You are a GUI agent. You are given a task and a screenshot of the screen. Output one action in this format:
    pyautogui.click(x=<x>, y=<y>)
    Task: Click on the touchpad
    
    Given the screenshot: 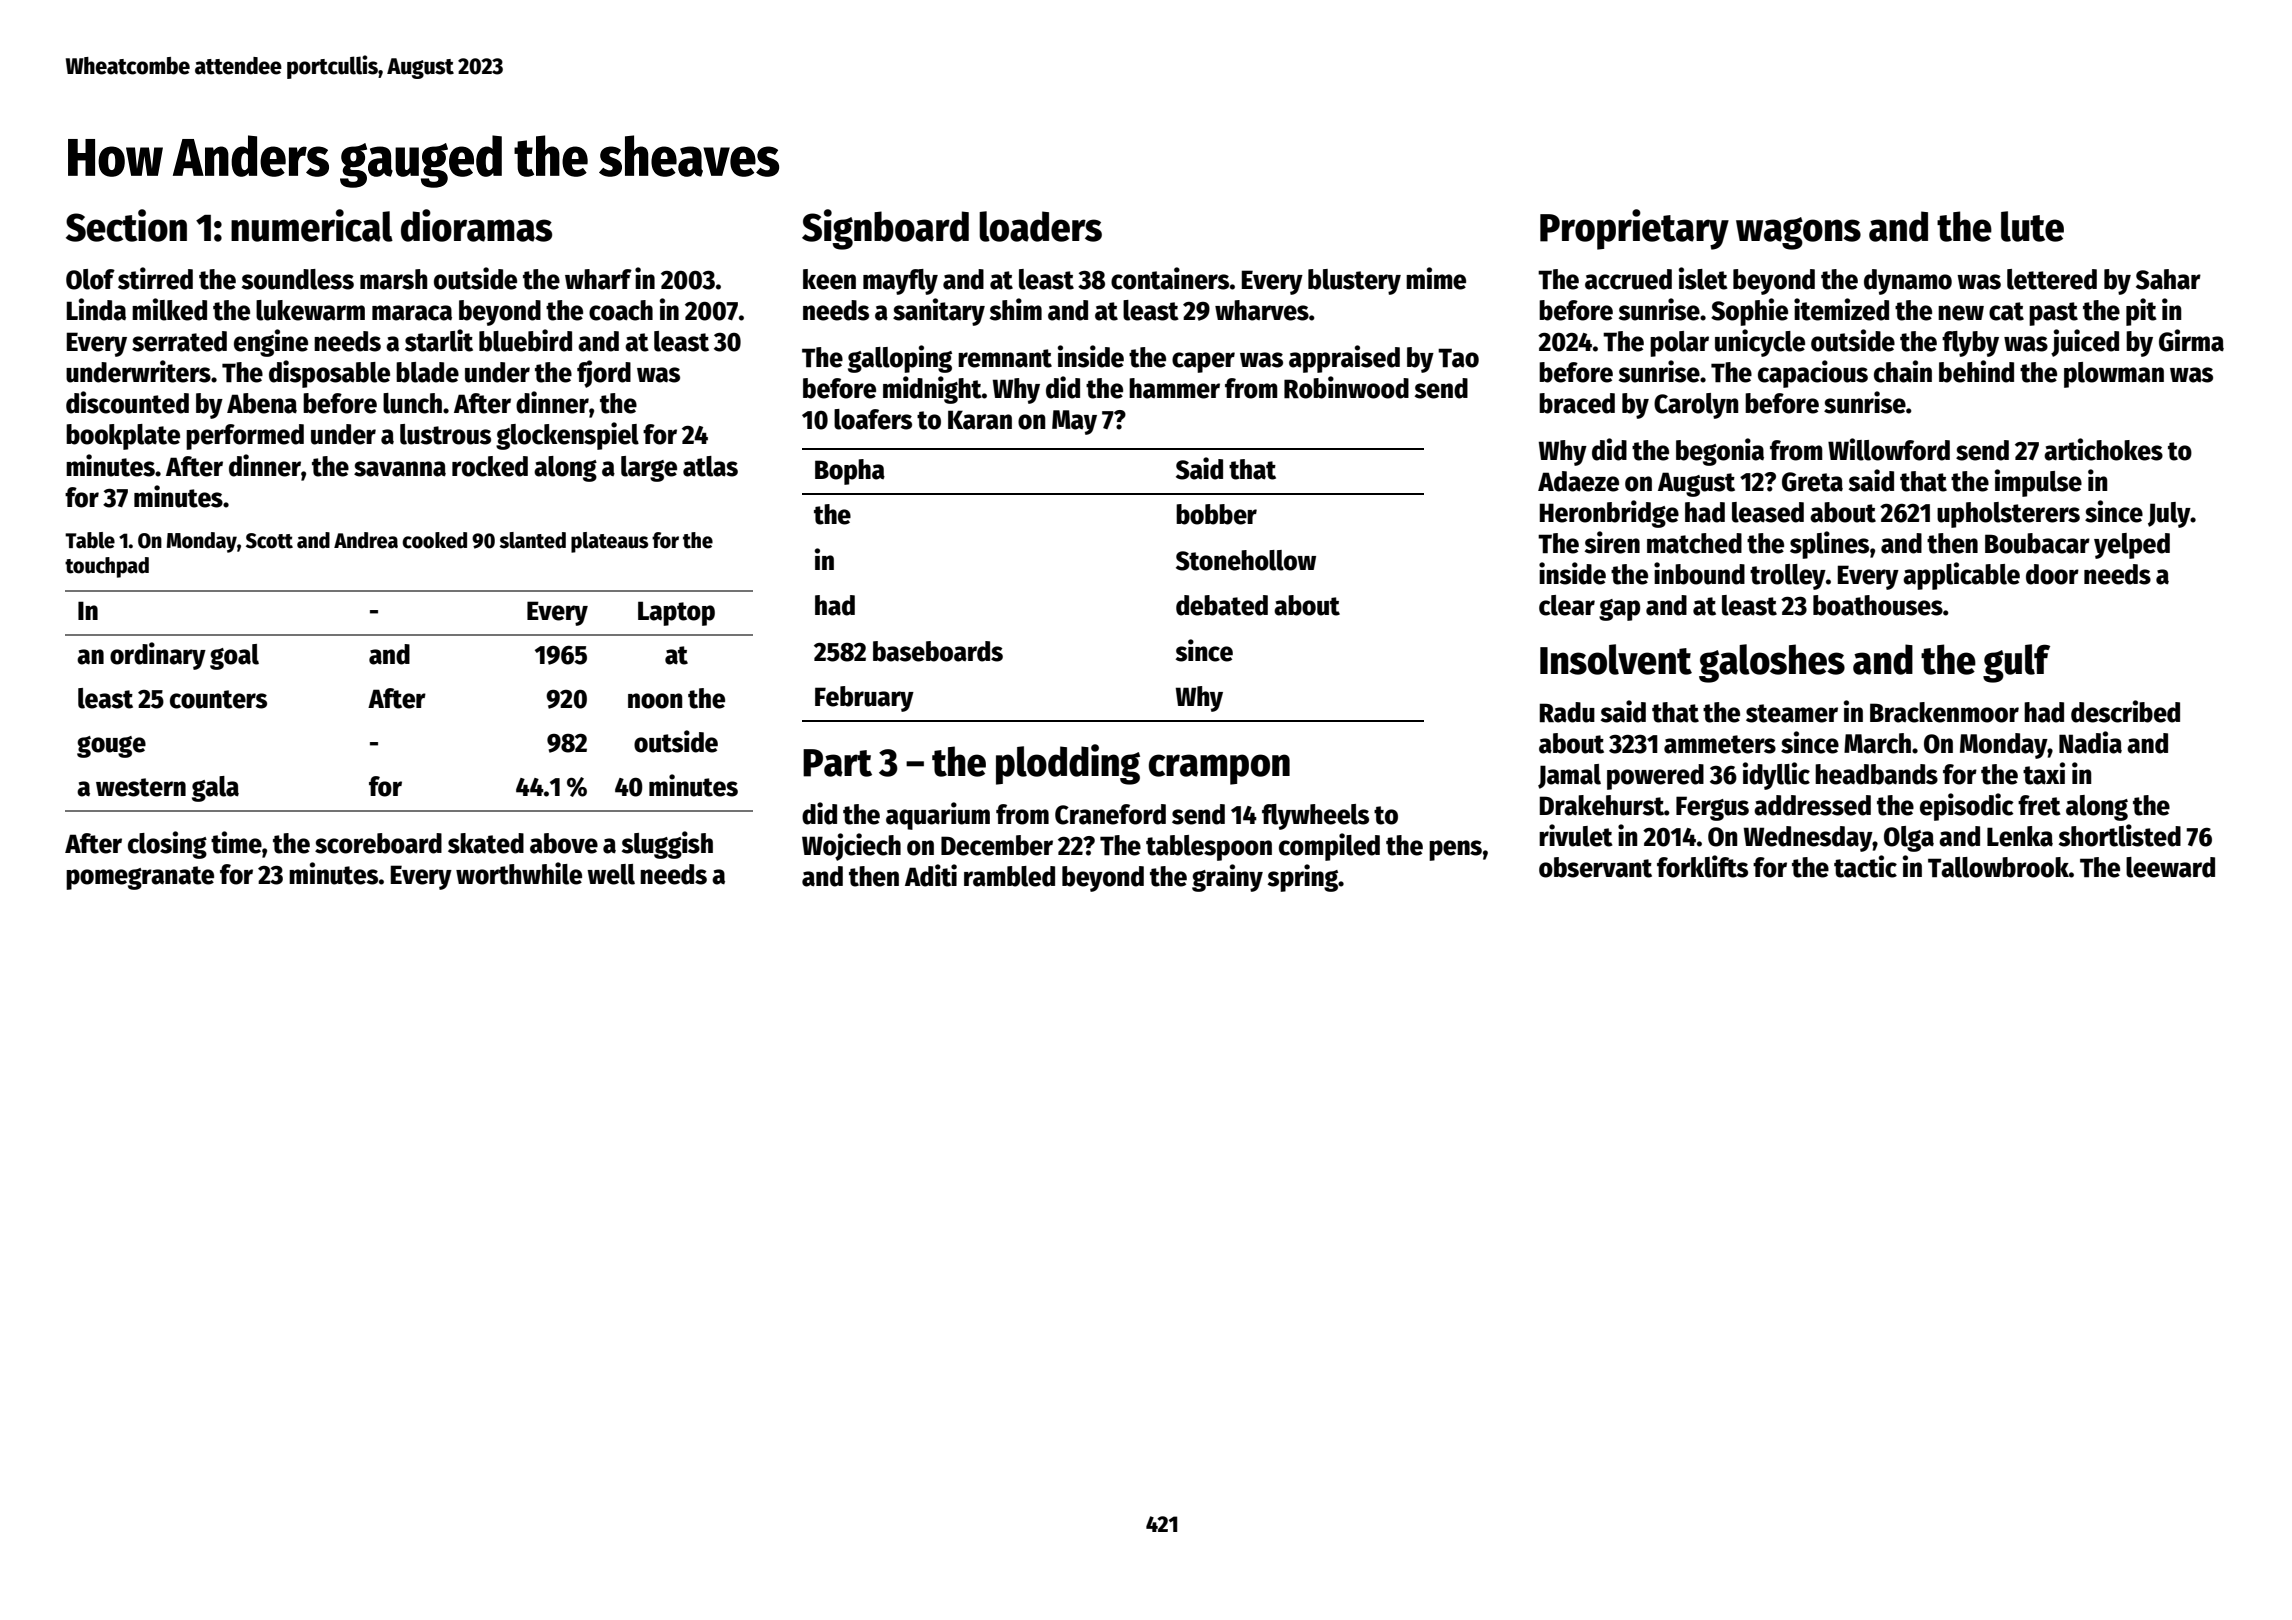 What is the action you would take?
    pyautogui.click(x=107, y=567)
